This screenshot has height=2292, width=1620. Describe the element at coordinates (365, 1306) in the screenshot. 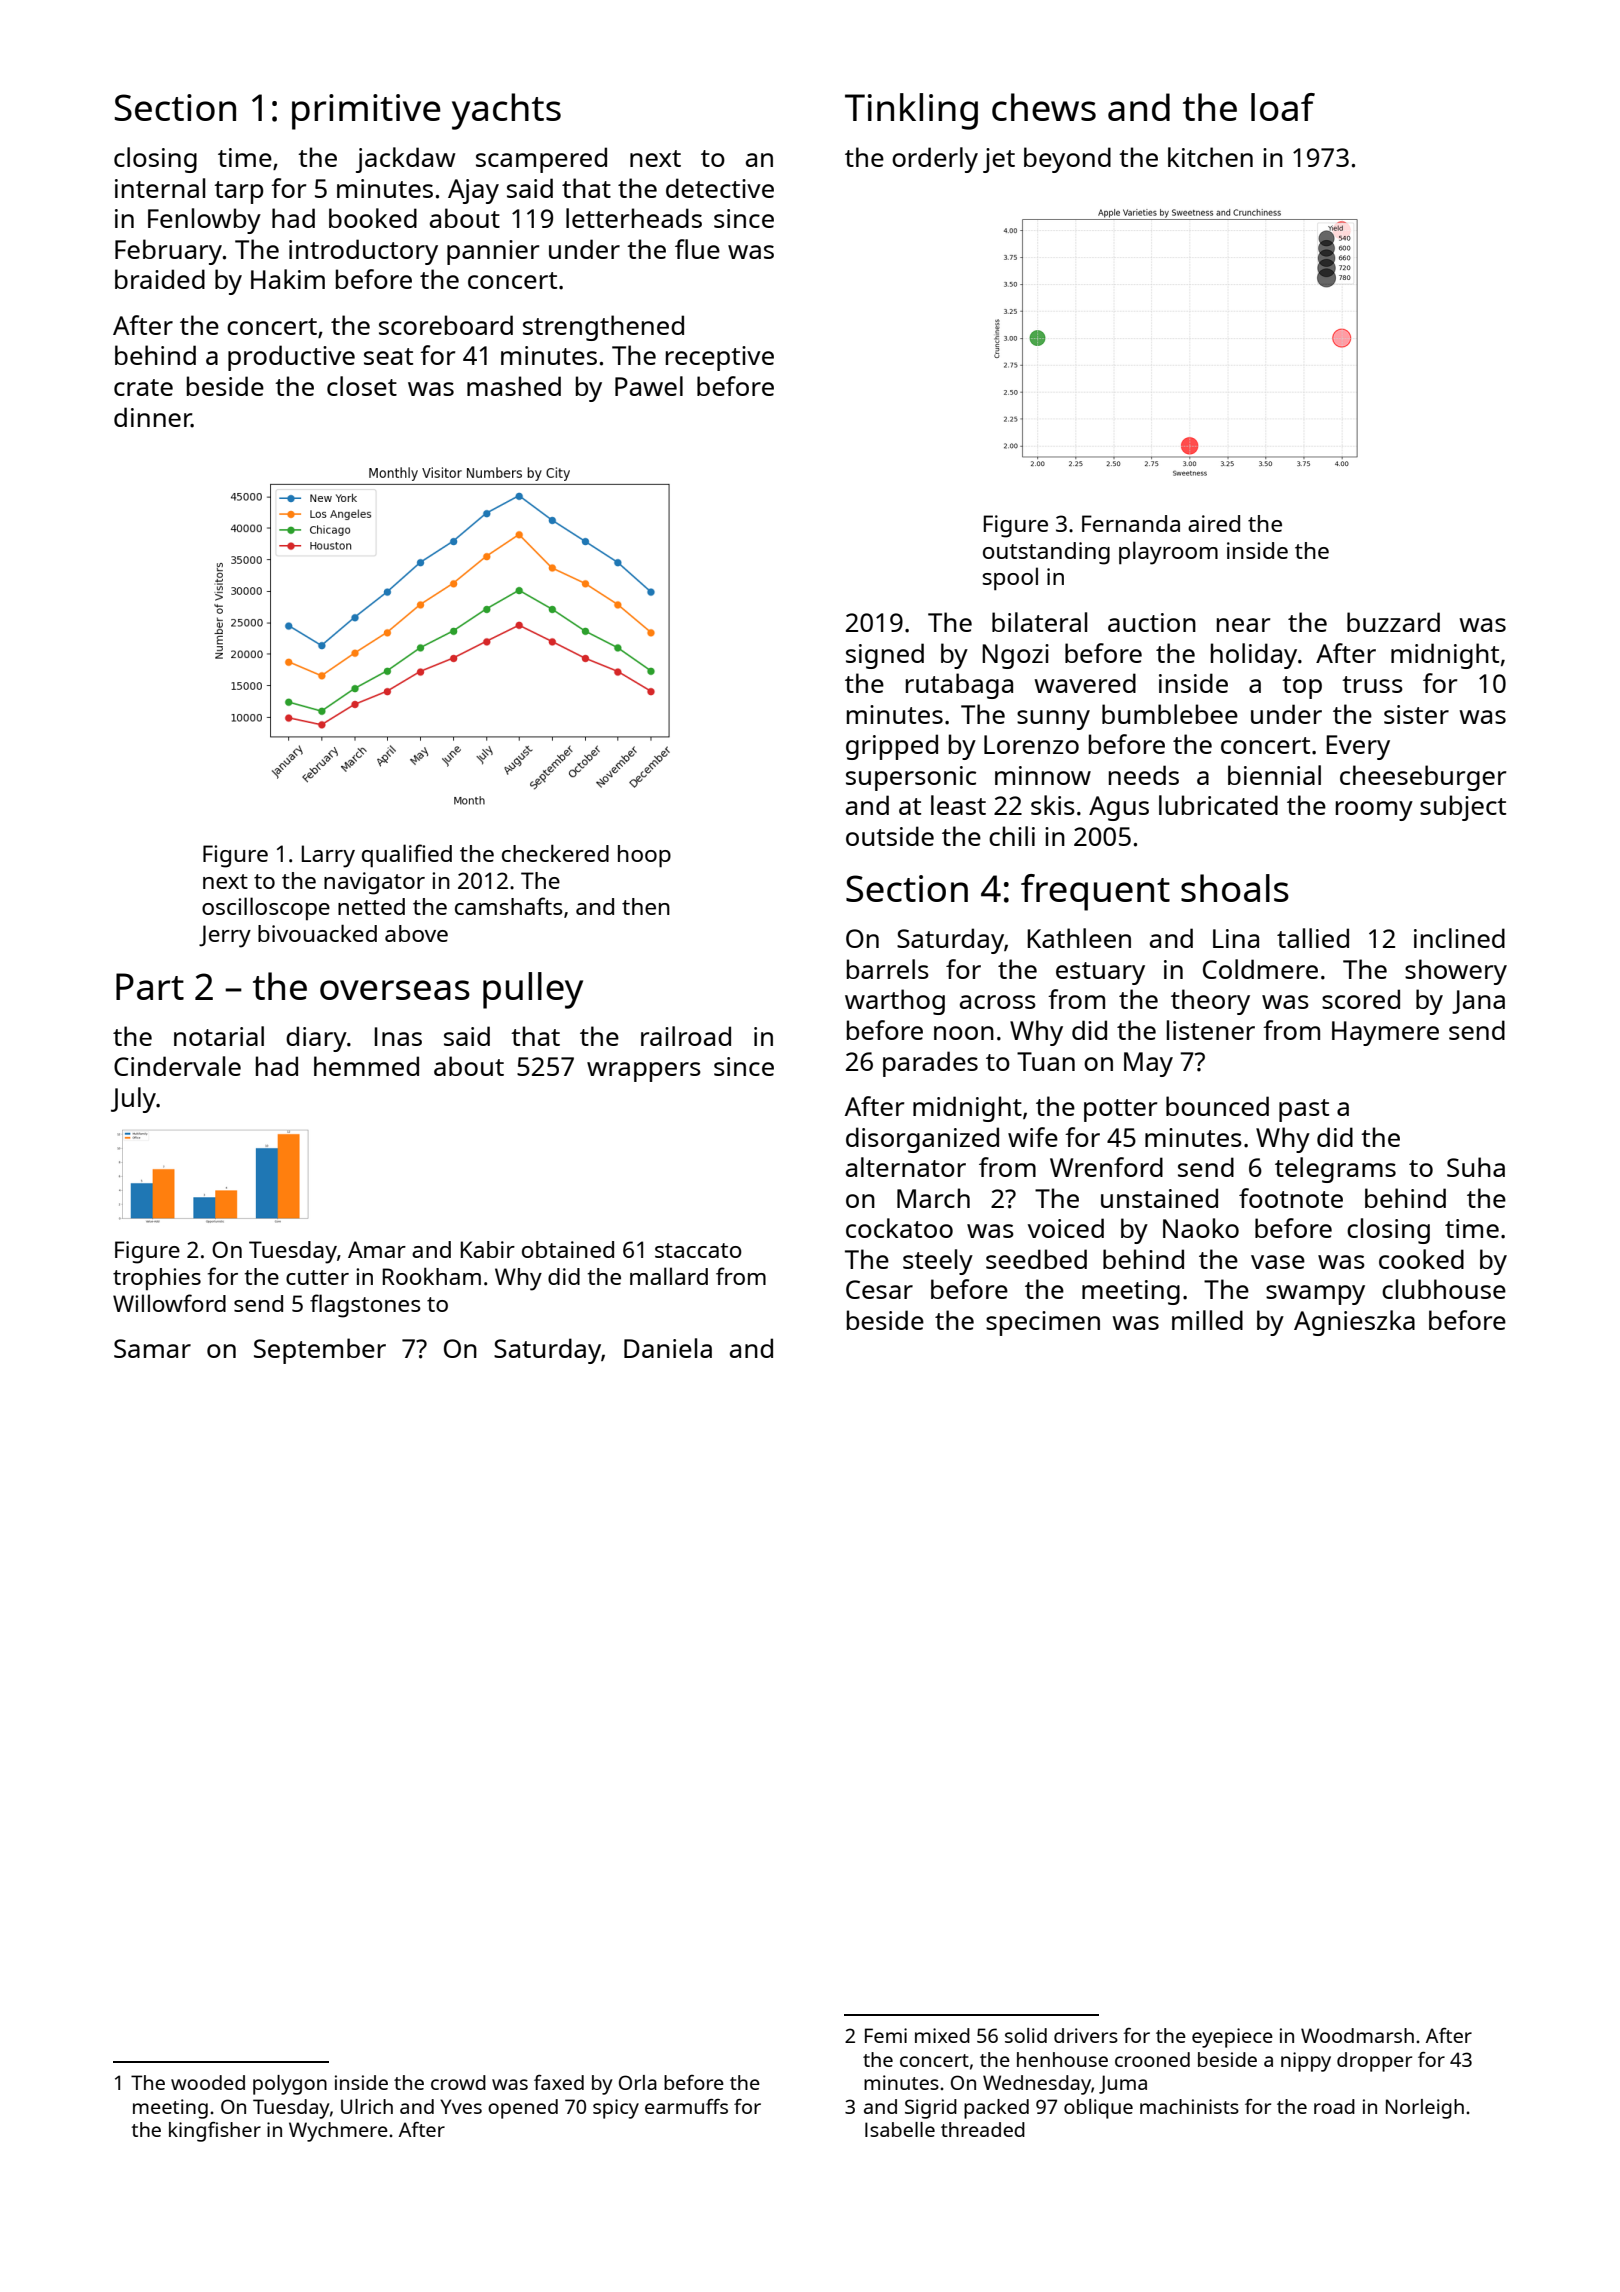

I see `flagstones` at that location.
